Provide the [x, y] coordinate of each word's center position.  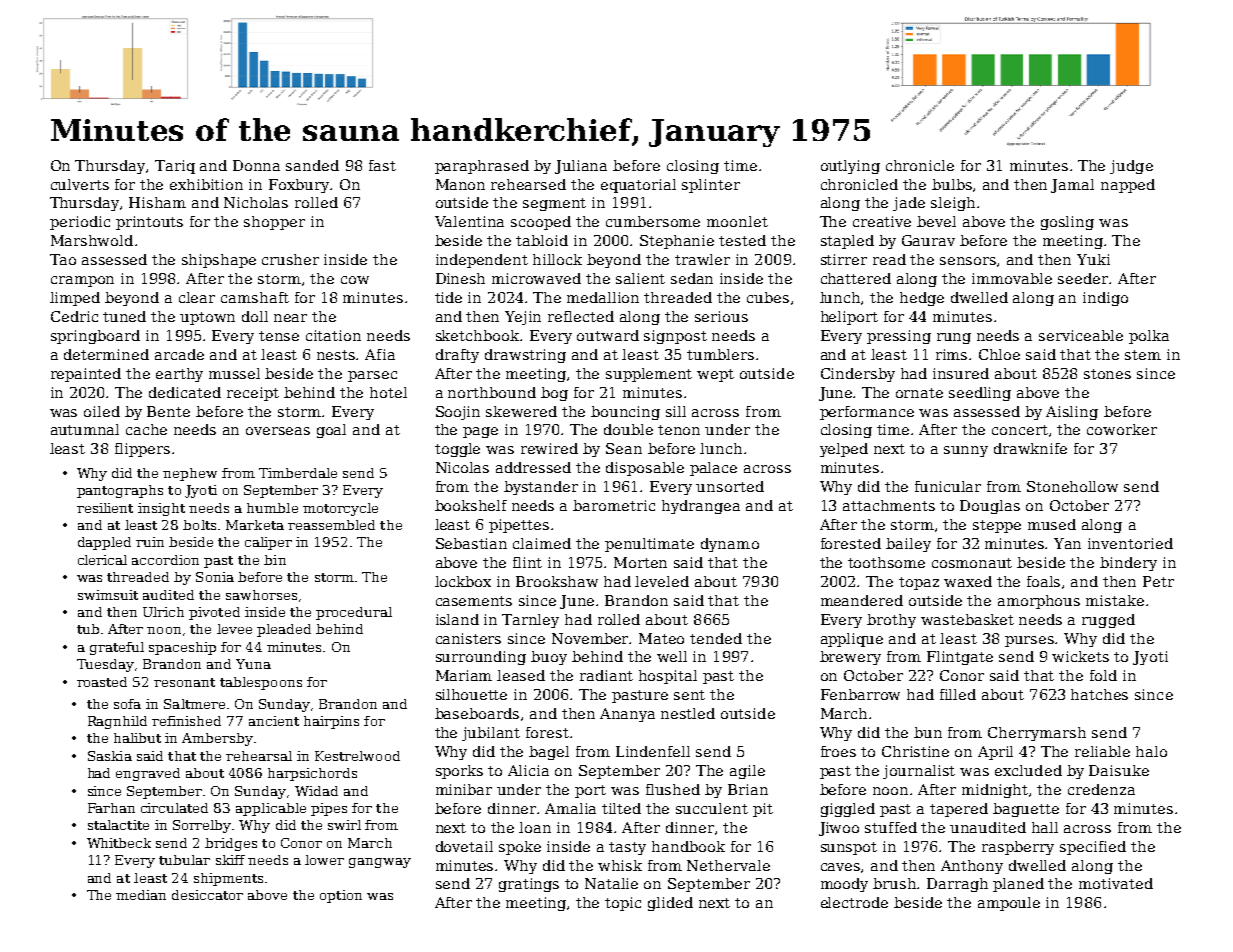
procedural [354, 613]
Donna [256, 165]
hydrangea [701, 507]
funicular [948, 486]
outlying [850, 167]
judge [1131, 167]
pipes [329, 809]
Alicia [528, 770]
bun [928, 732]
